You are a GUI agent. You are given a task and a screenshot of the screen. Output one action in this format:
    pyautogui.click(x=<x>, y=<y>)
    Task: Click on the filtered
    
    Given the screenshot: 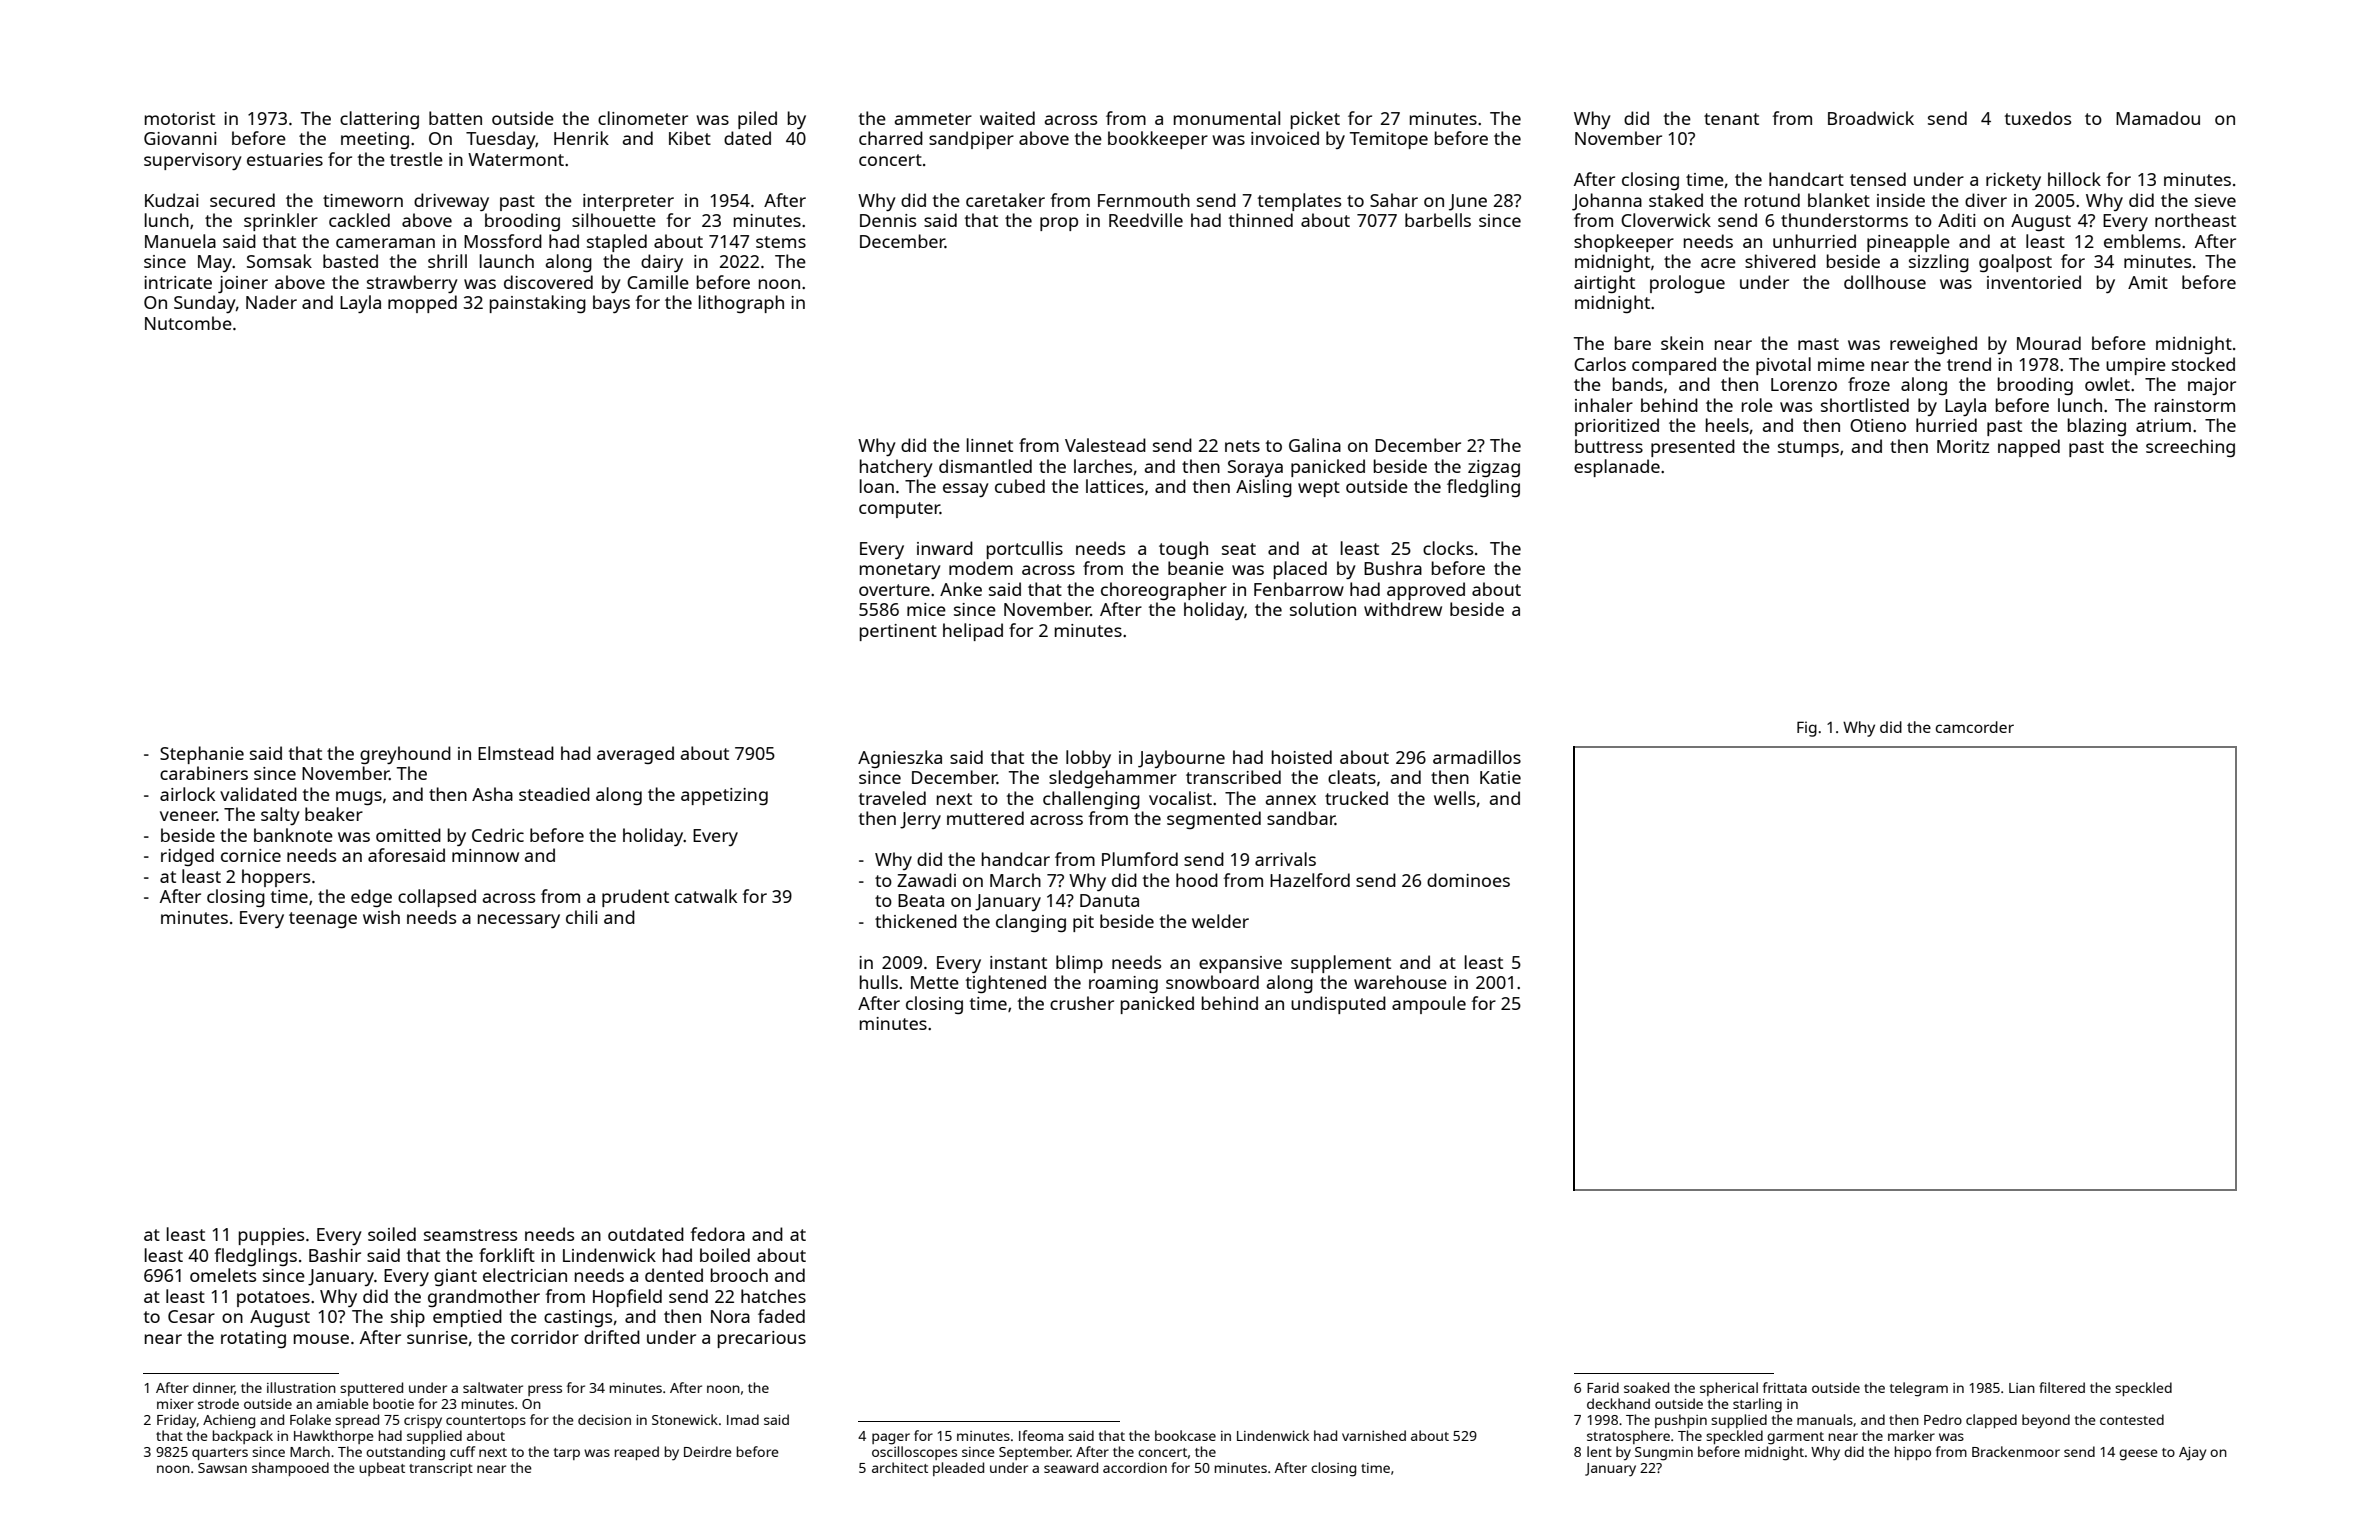 What is the action you would take?
    pyautogui.click(x=2062, y=1387)
